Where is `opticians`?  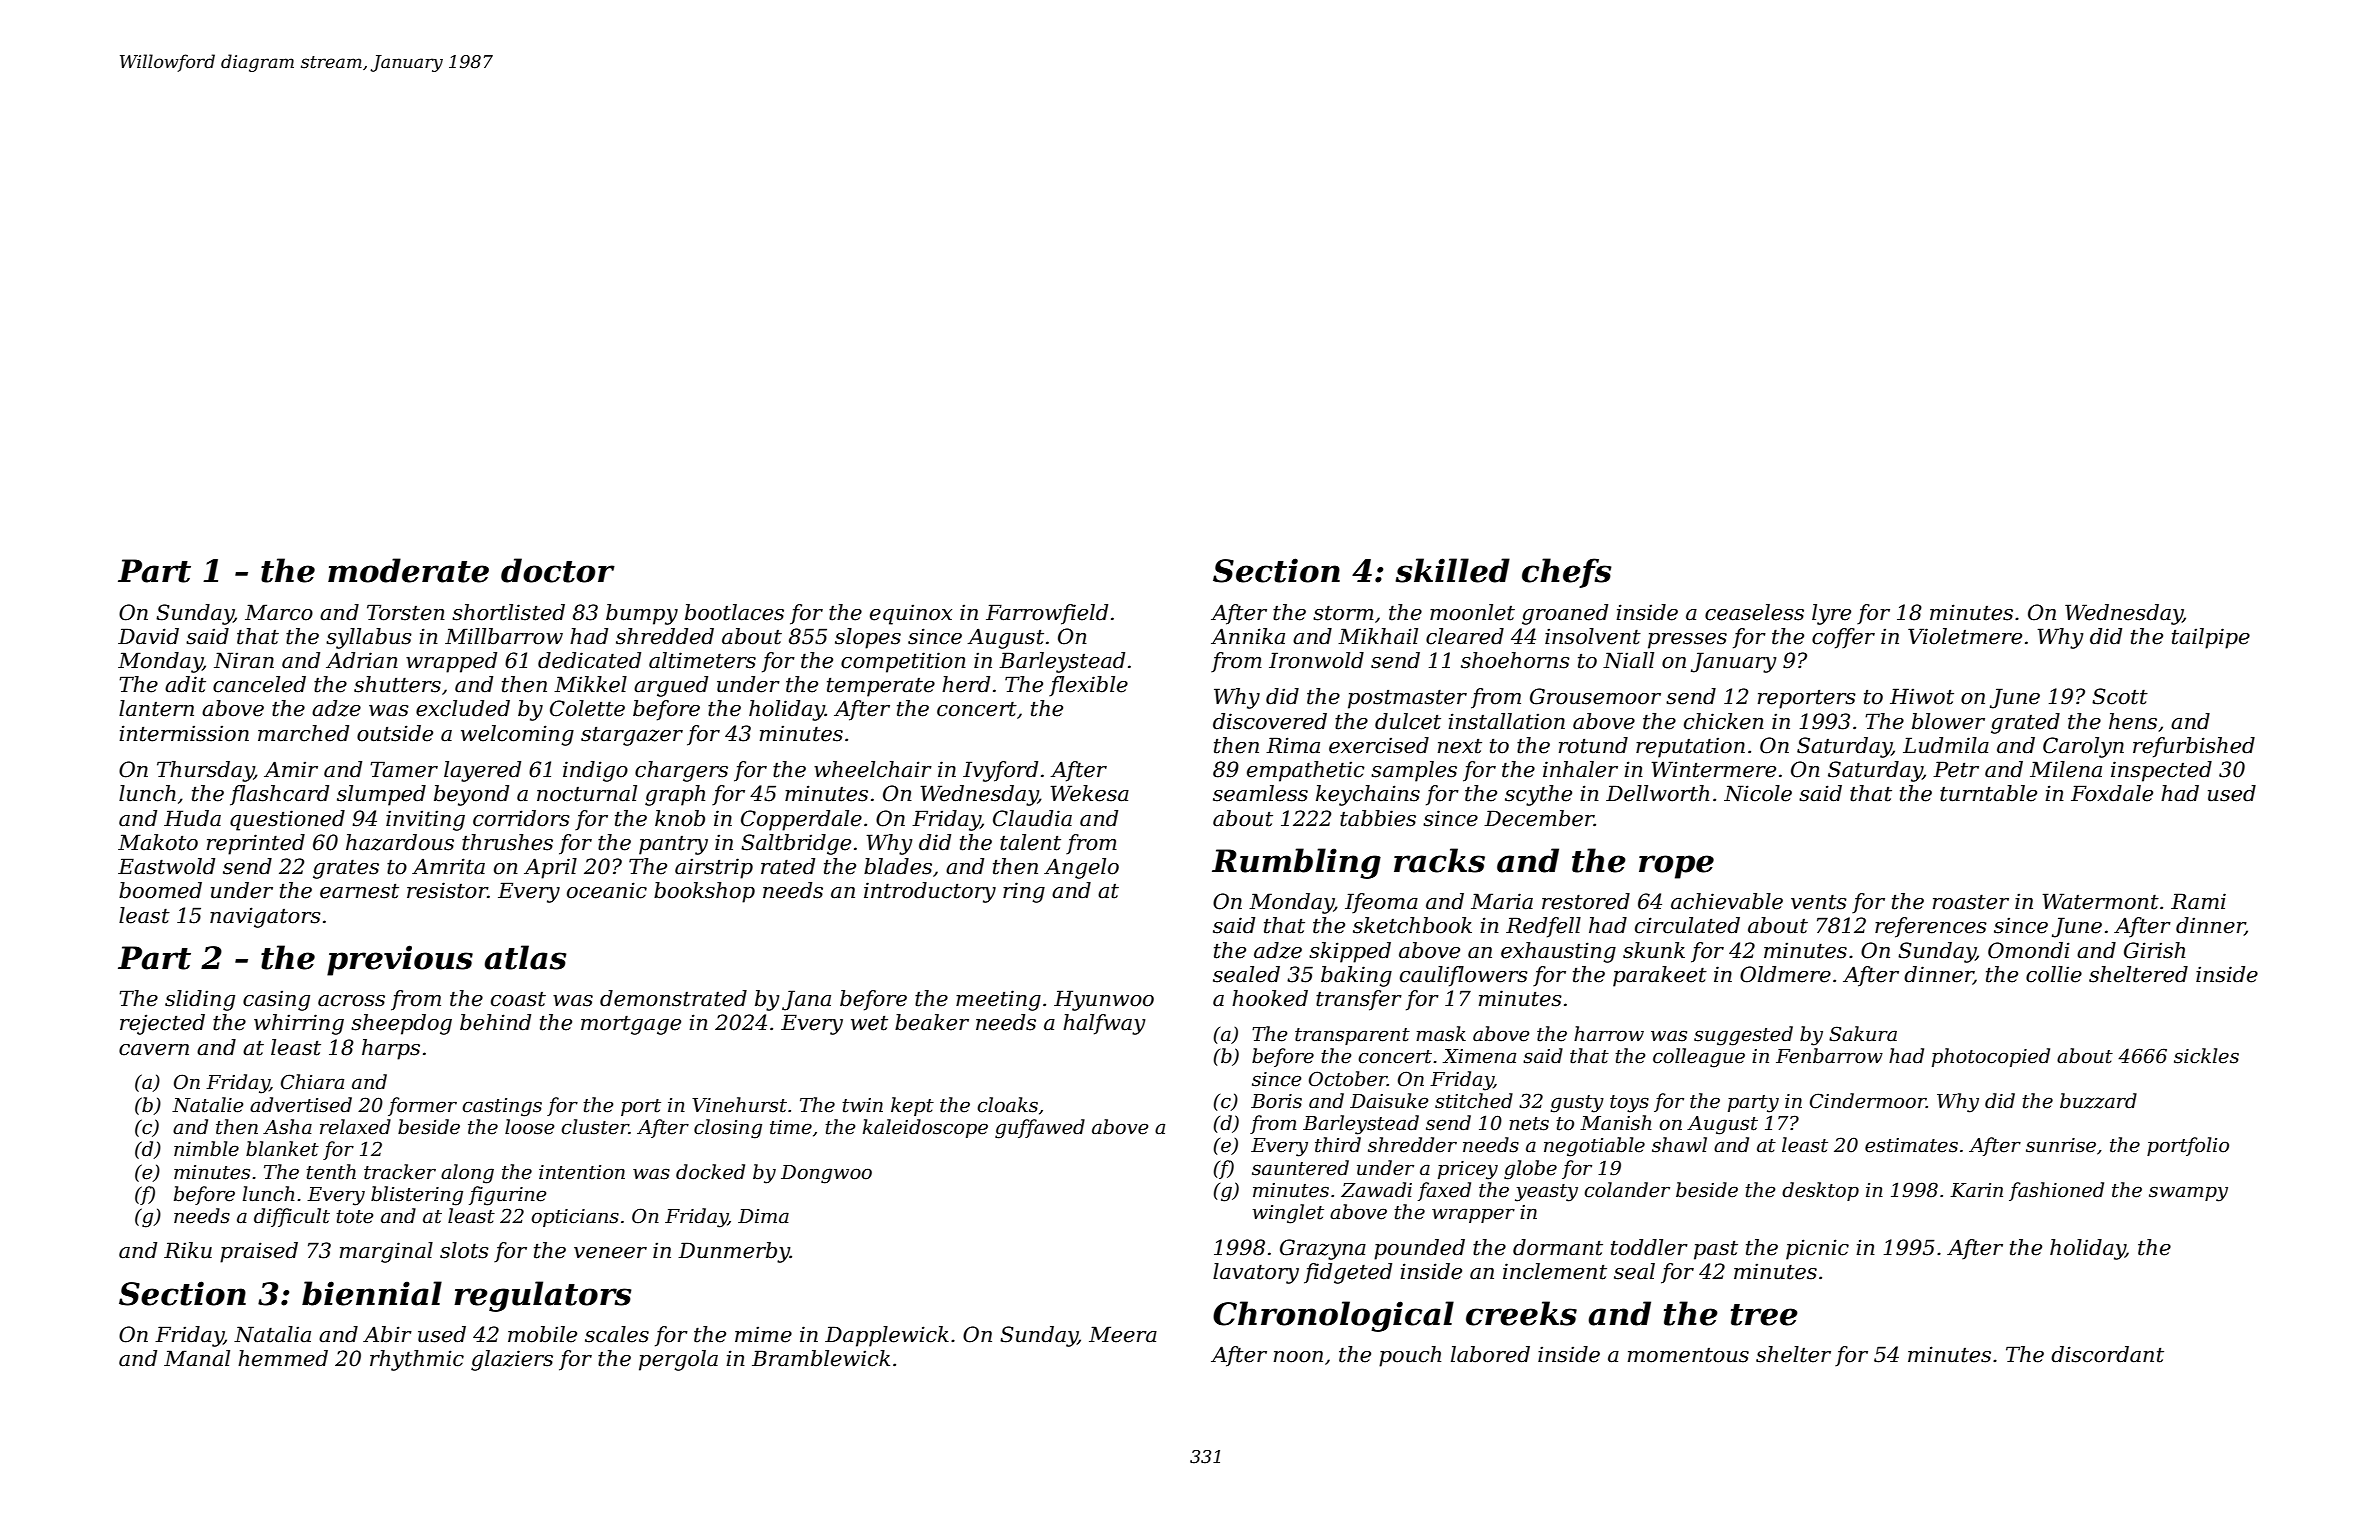
opticians is located at coordinates (575, 1218).
